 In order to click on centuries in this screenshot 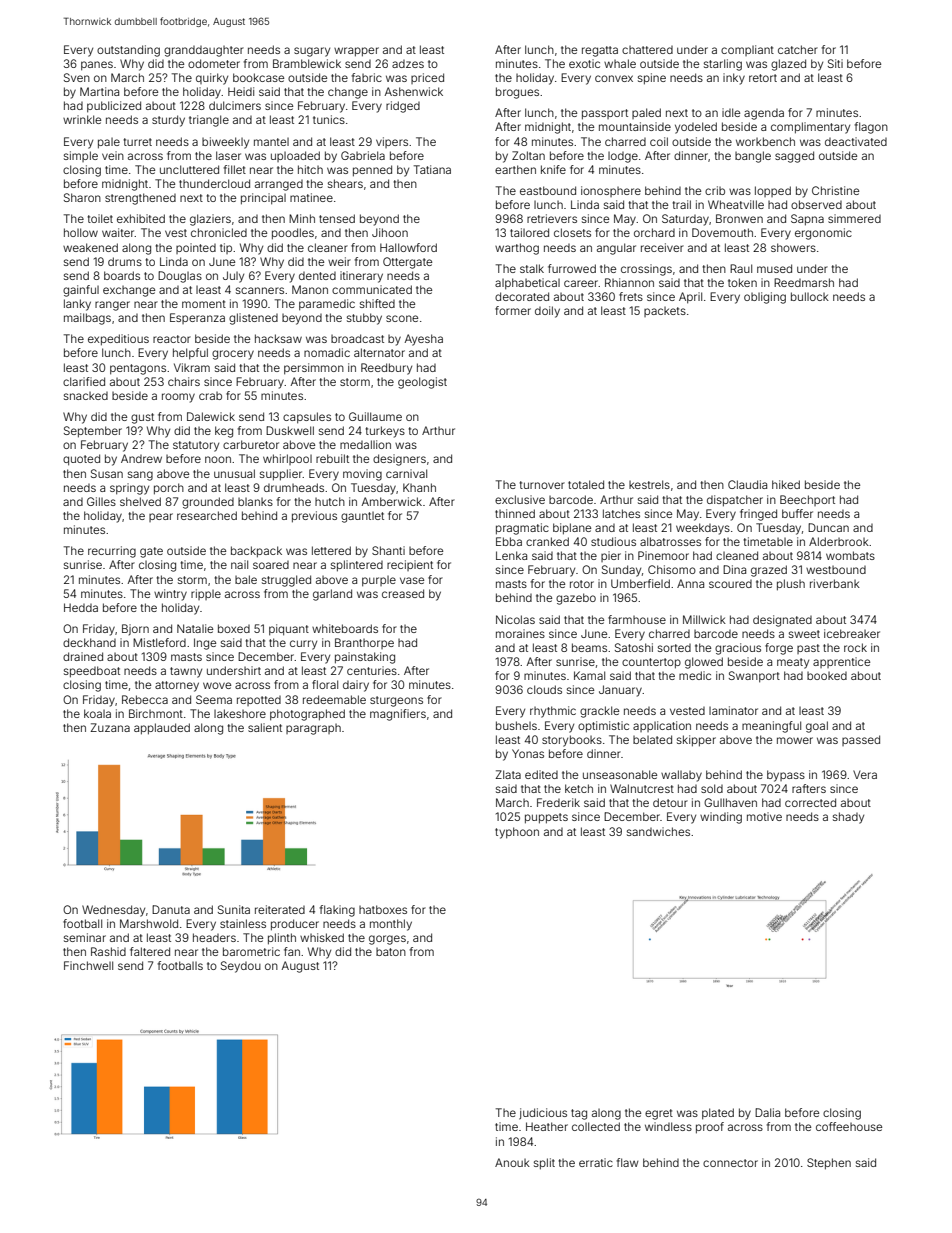, I will do `click(372, 670)`.
